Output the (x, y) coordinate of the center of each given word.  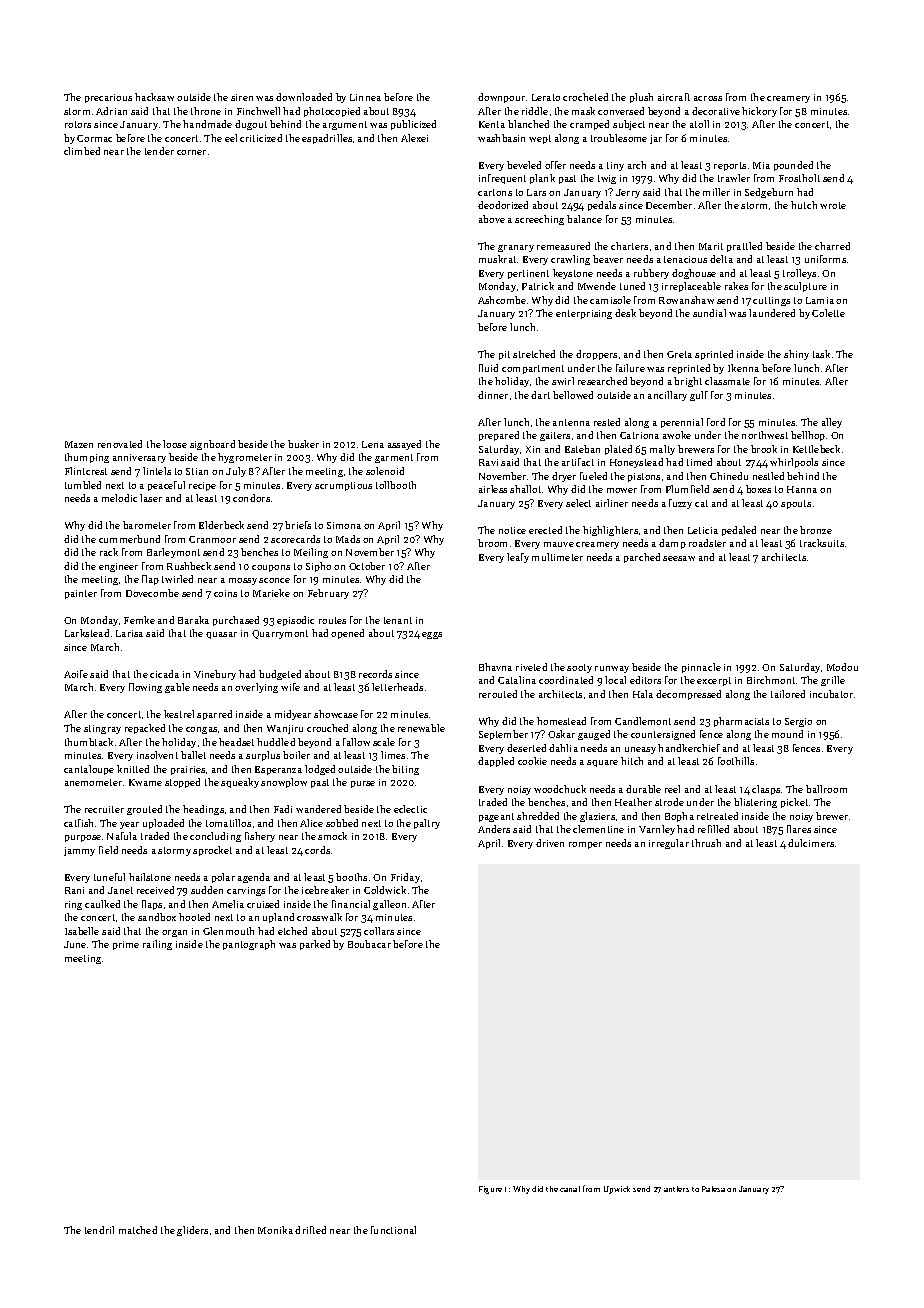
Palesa (713, 1189)
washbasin (501, 138)
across (708, 98)
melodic (119, 498)
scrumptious (343, 486)
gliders (192, 1231)
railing (157, 945)
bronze (816, 530)
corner (191, 152)
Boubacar (369, 944)
